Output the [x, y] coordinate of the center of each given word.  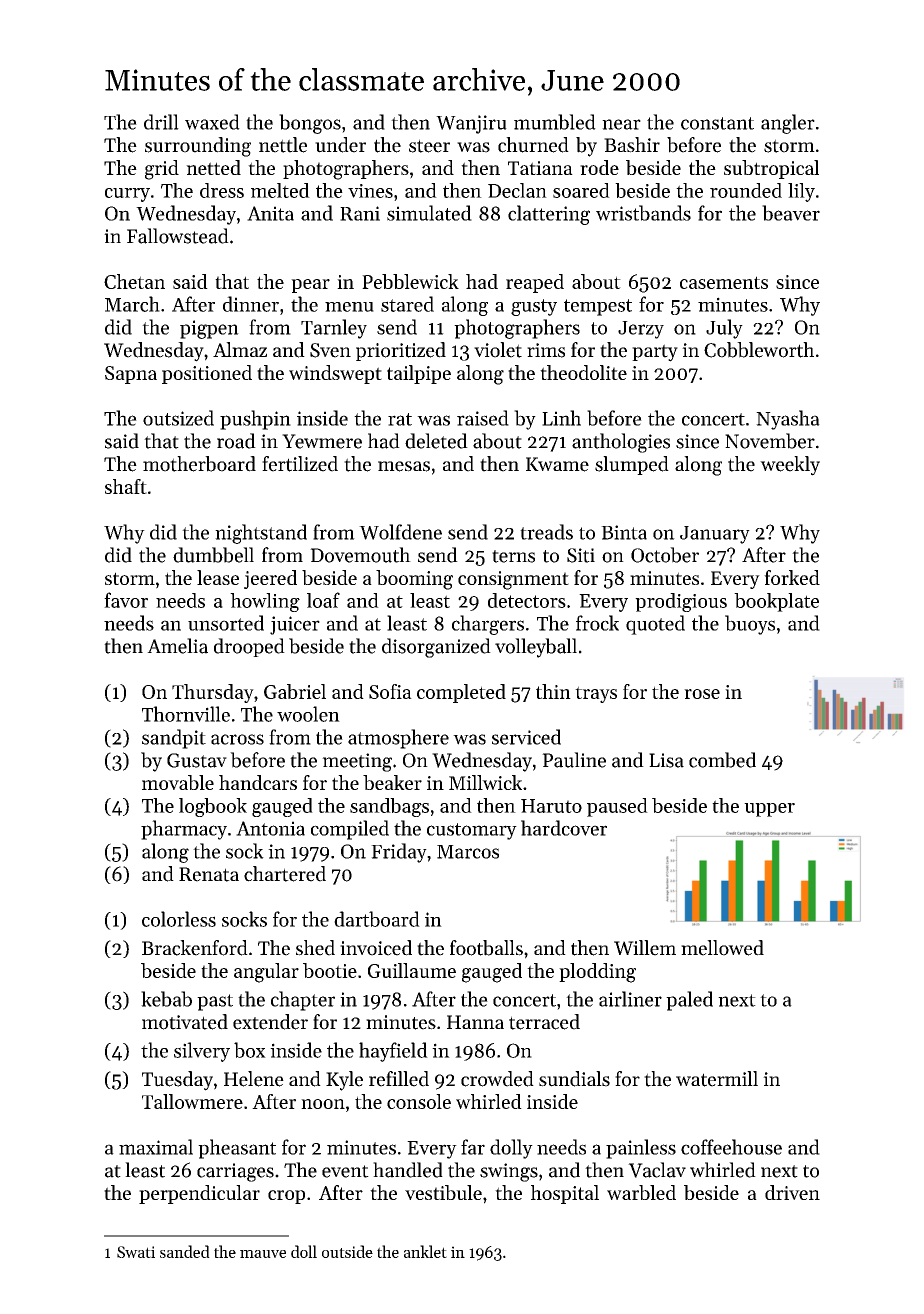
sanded [185, 1251]
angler [788, 124]
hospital [565, 1194]
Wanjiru [471, 124]
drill [161, 122]
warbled [641, 1192]
